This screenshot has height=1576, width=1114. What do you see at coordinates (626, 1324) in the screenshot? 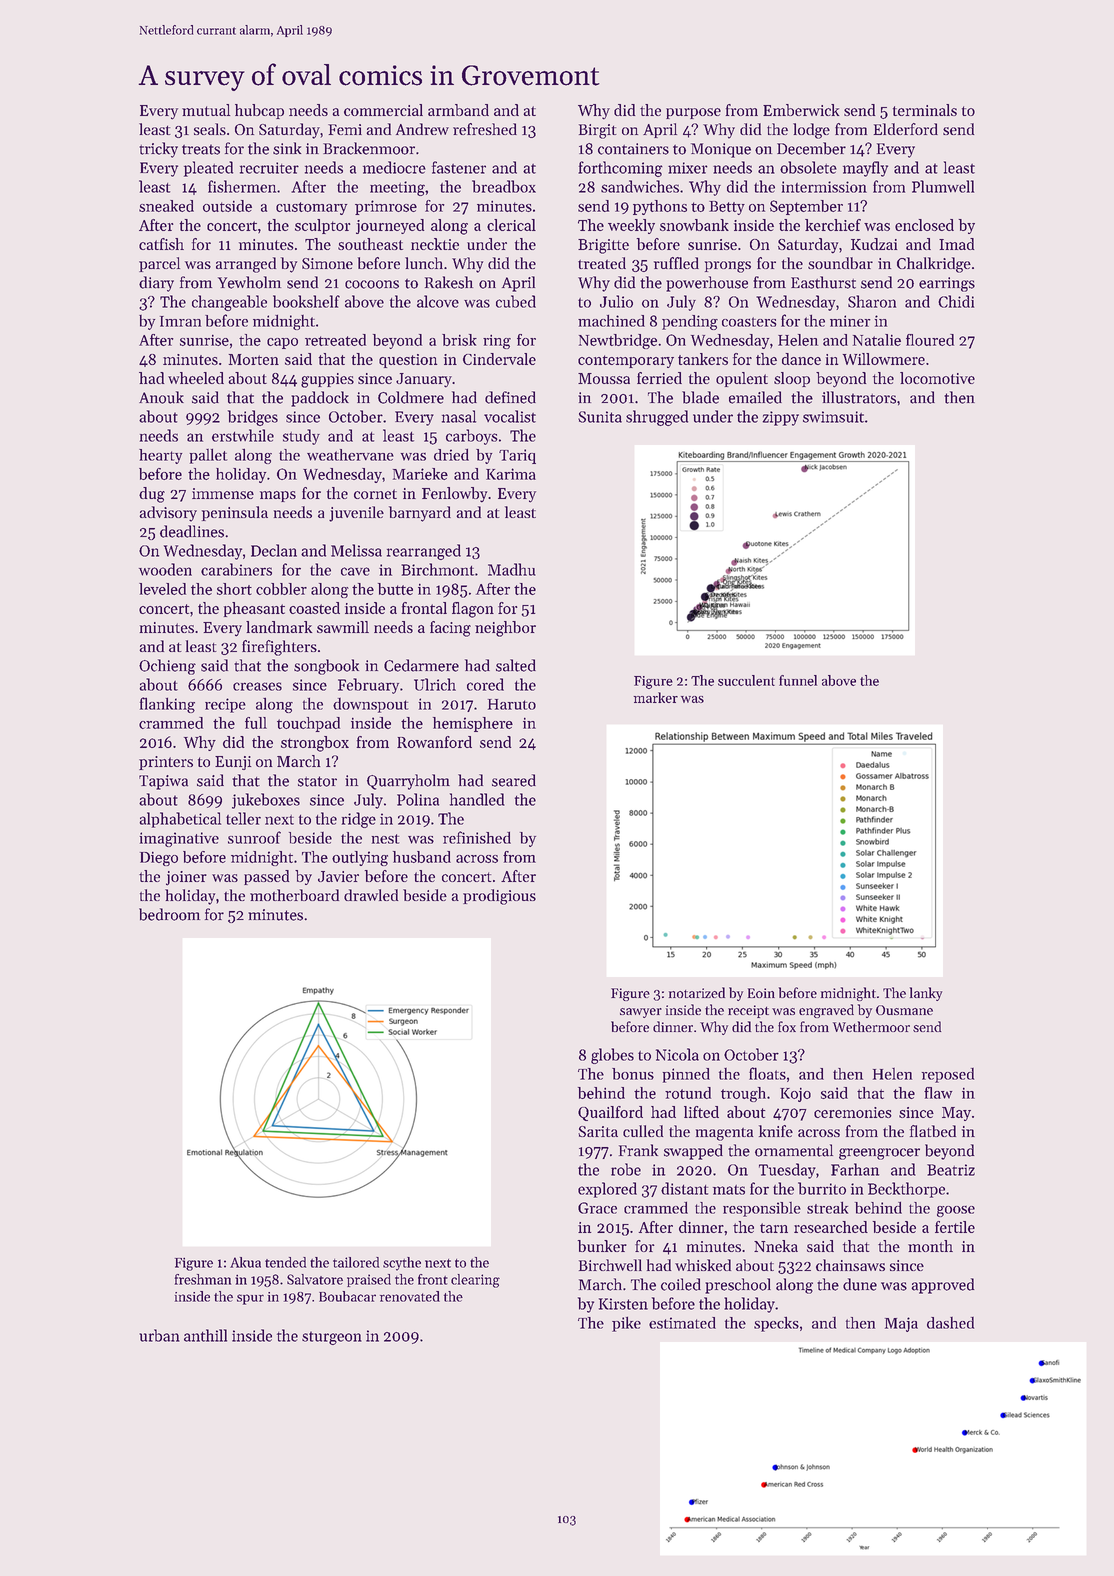
I see `pike` at bounding box center [626, 1324].
